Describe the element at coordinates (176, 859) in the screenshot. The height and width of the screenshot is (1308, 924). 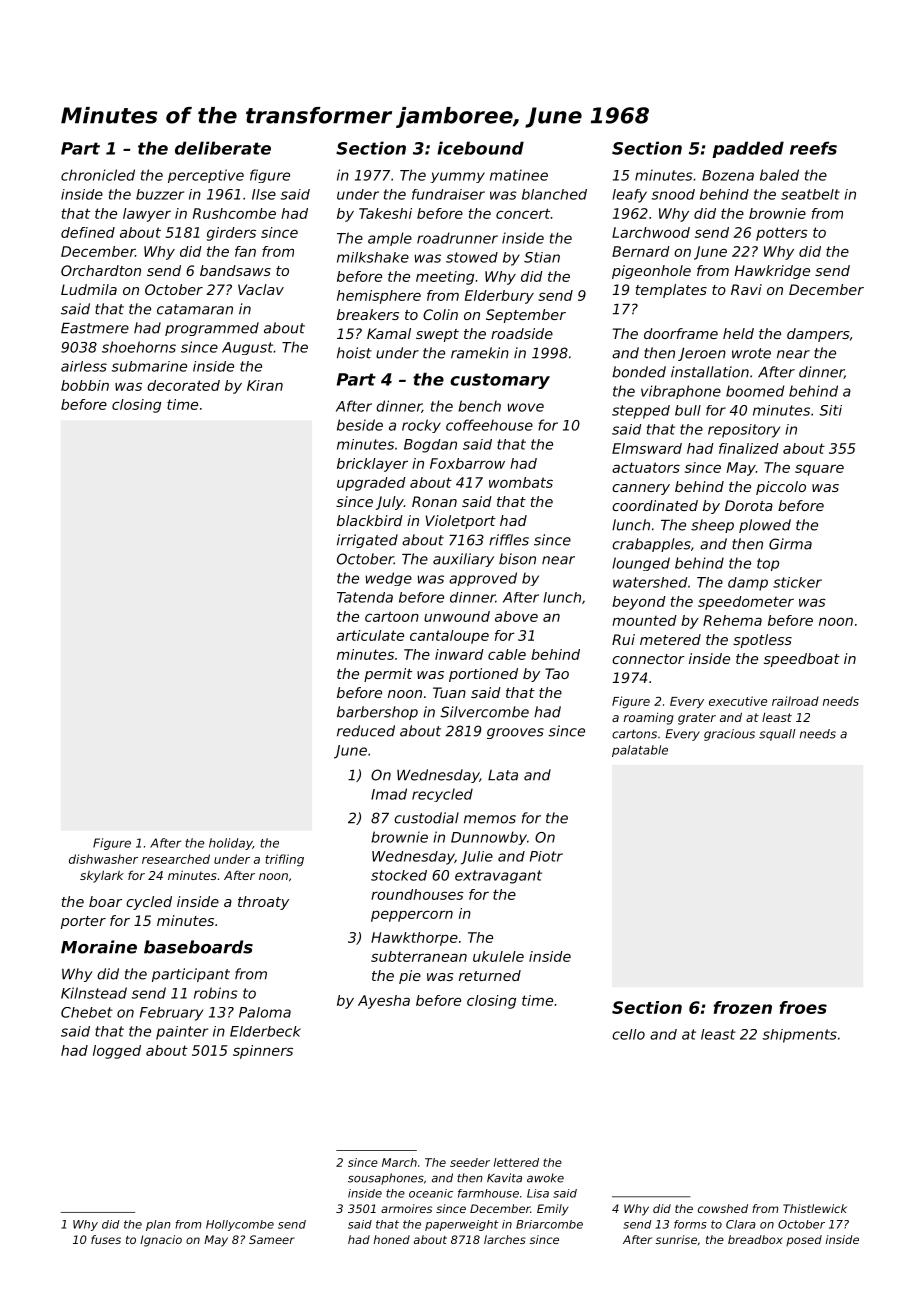
I see `researched` at that location.
